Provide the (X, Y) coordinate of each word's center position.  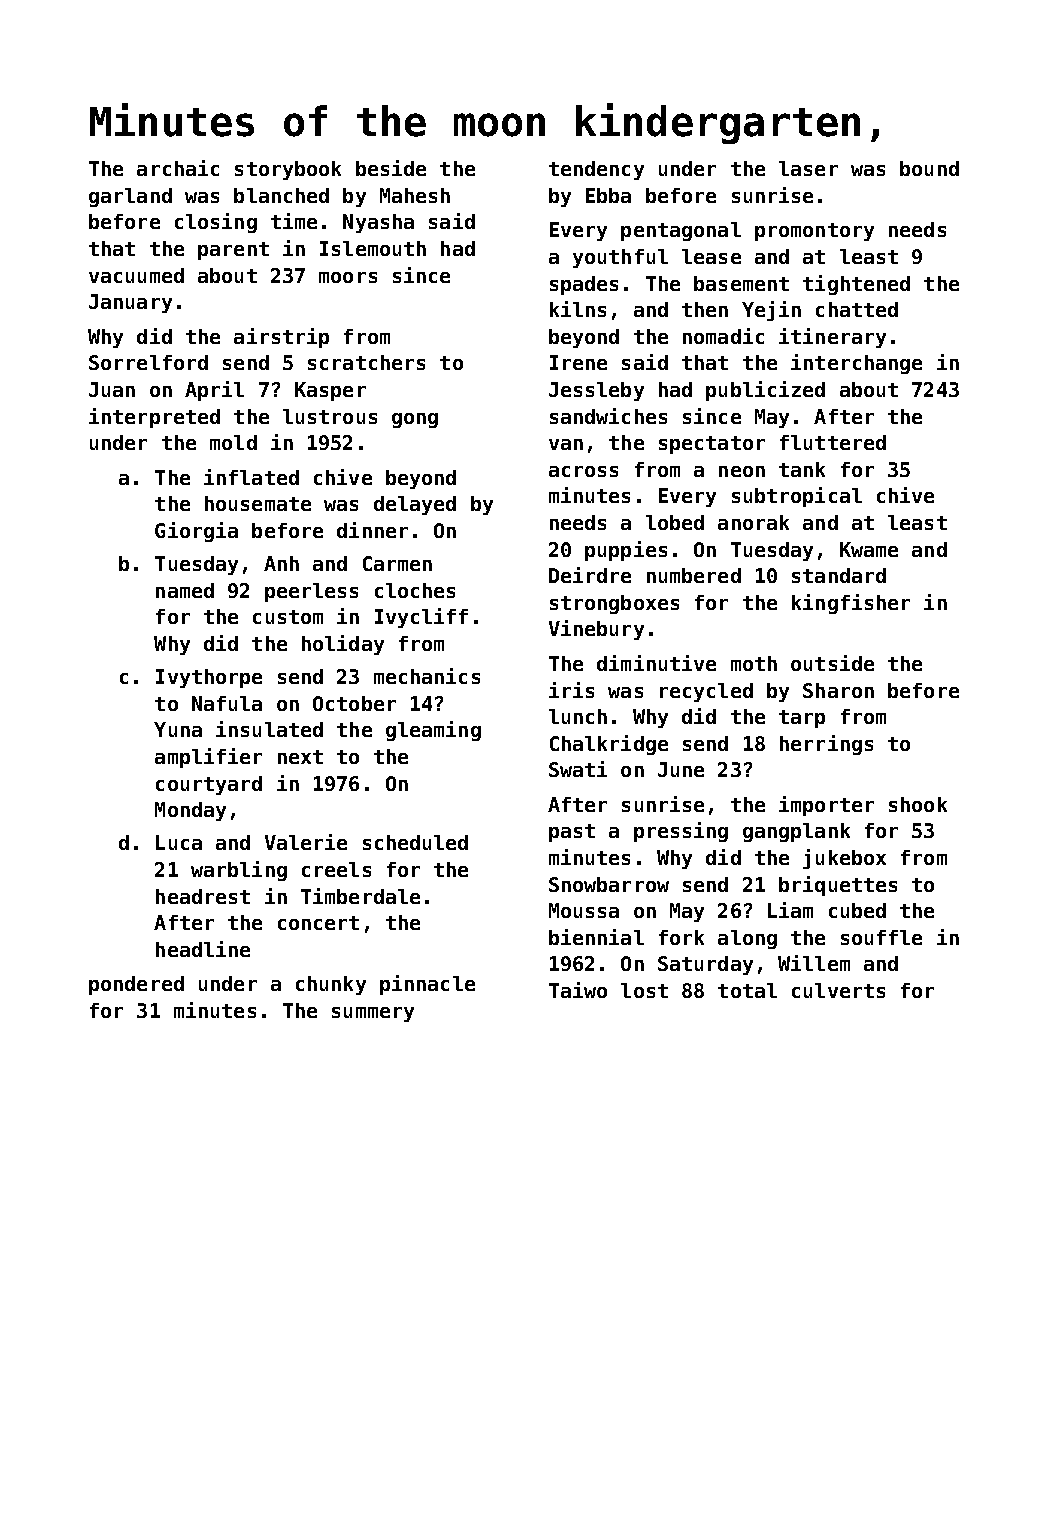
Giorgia (196, 532)
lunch (578, 716)
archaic (178, 168)
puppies (626, 551)
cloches (415, 590)
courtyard (209, 785)
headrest (203, 896)
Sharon (838, 690)
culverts (838, 990)
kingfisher (851, 604)
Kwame (869, 549)
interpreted (154, 418)
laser (808, 168)
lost (644, 990)
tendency (596, 170)
